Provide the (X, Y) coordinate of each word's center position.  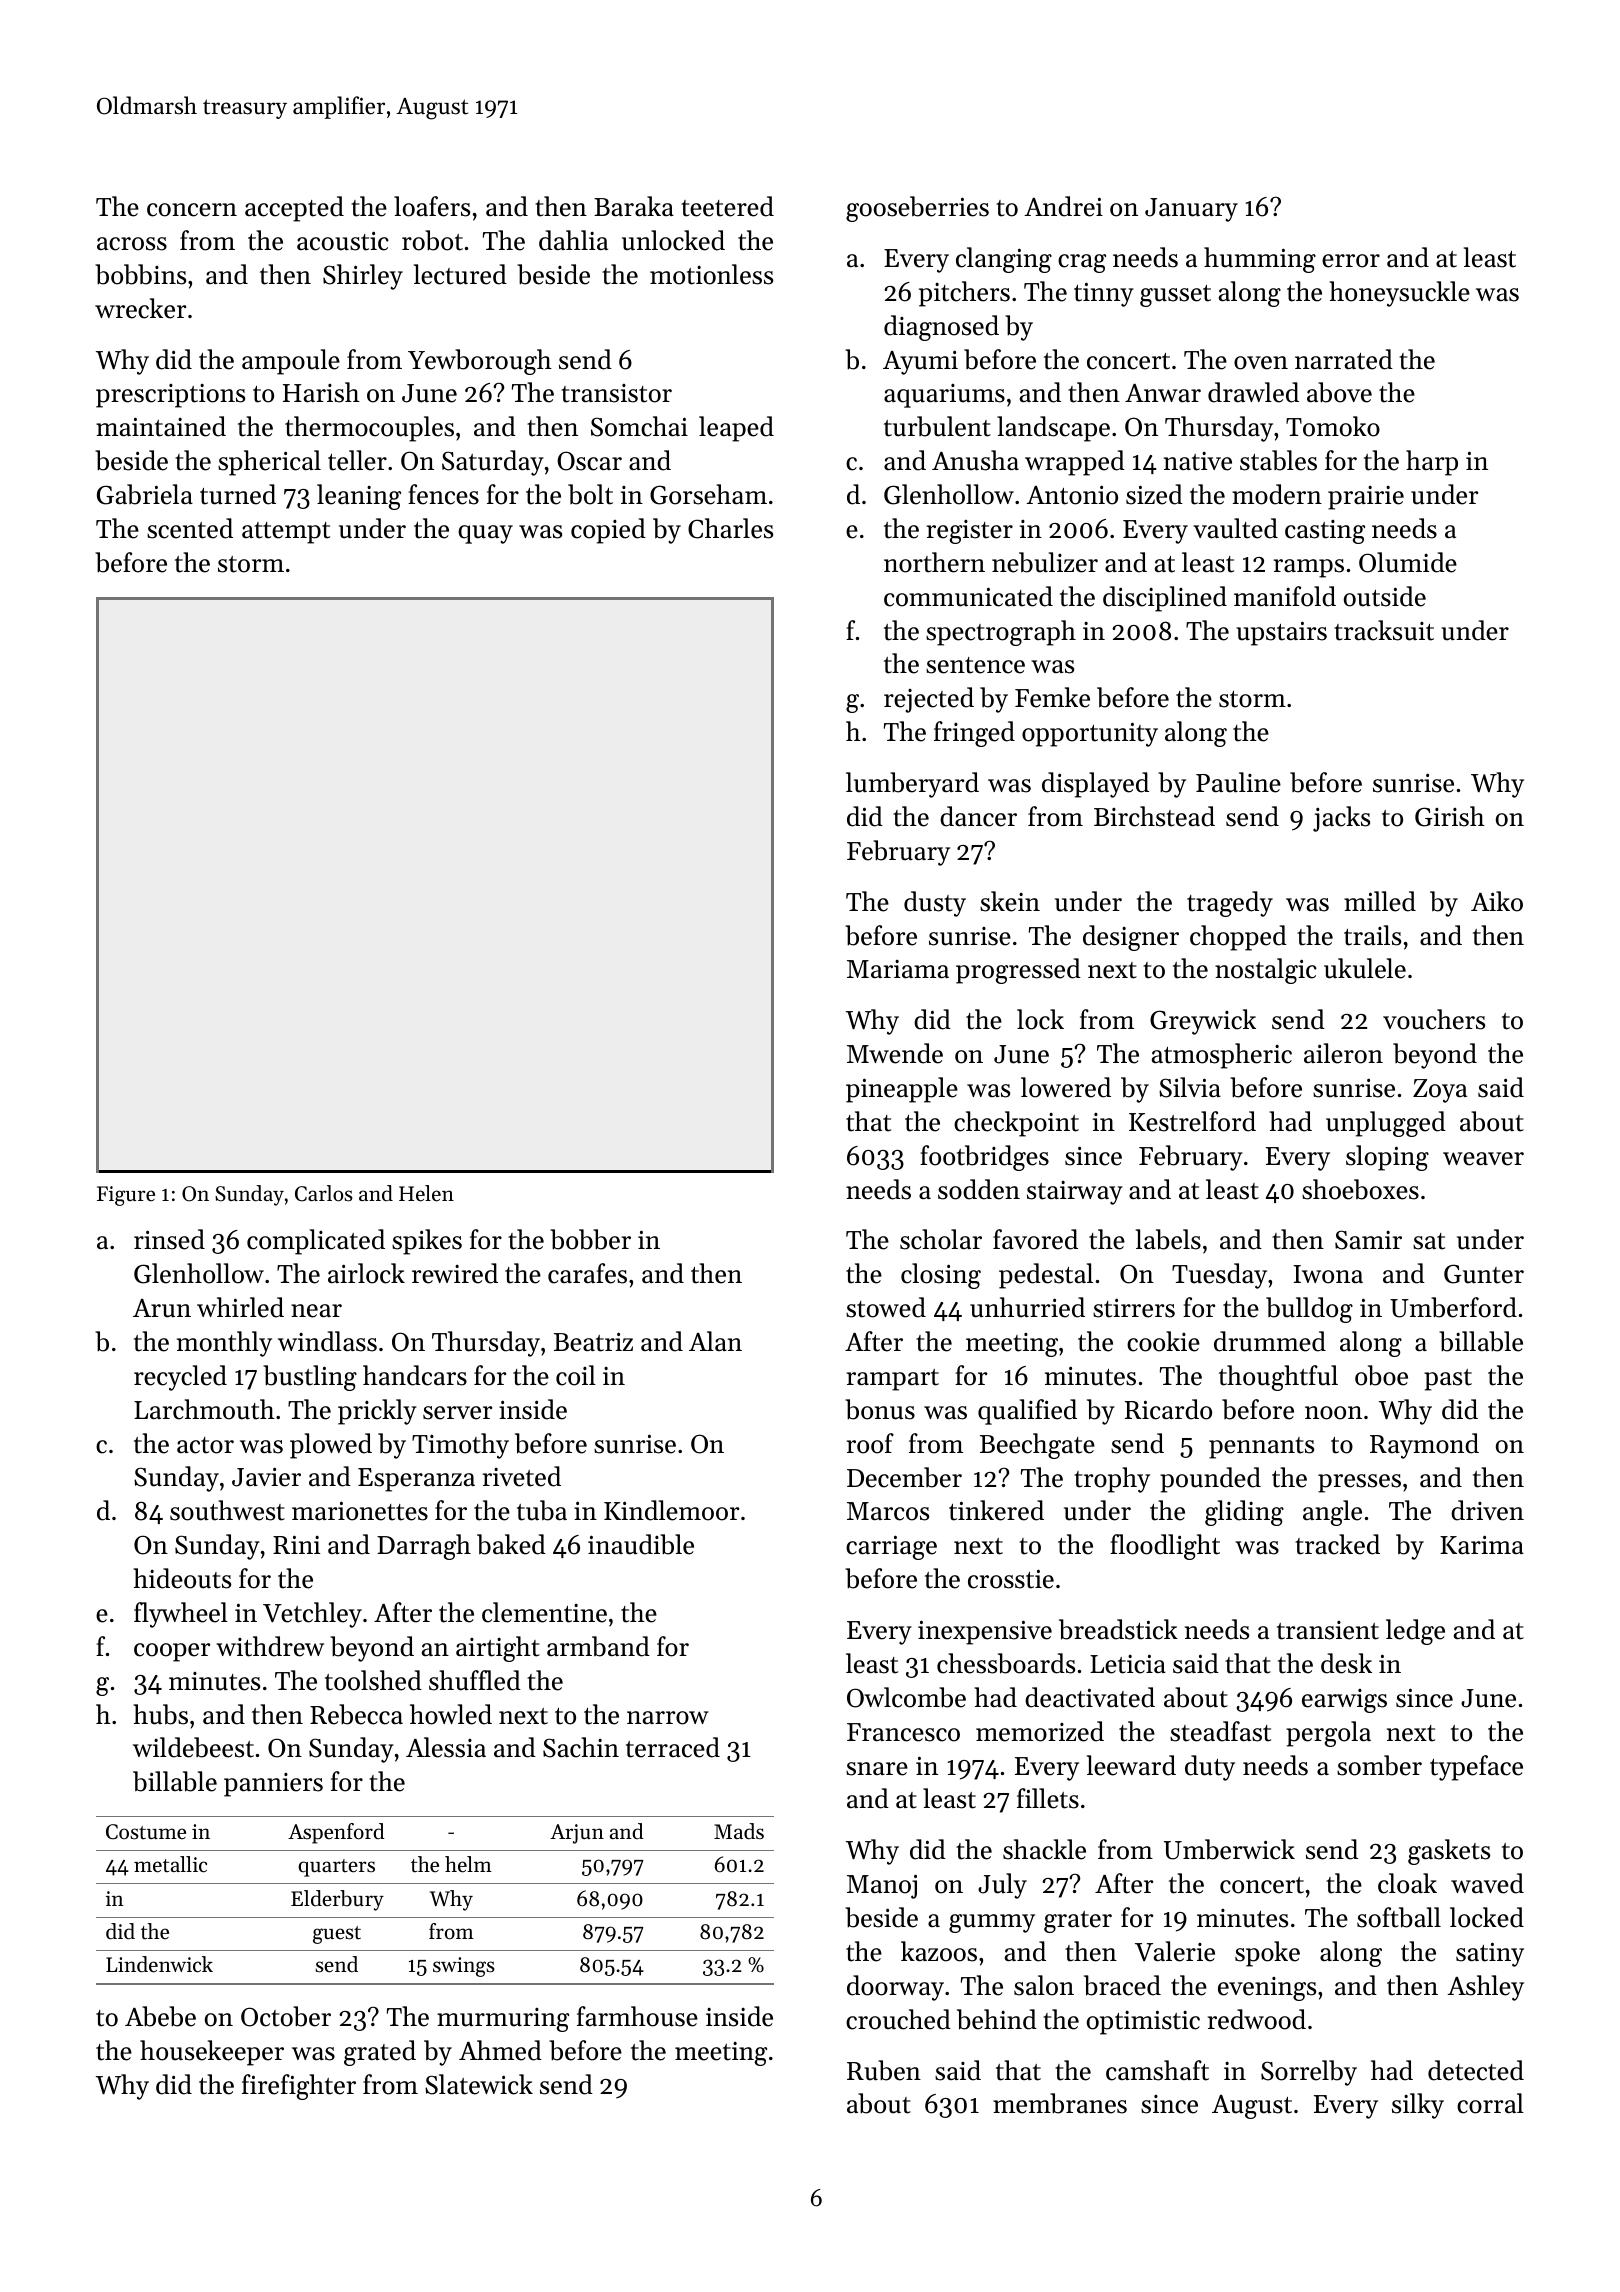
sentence (975, 665)
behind (997, 2019)
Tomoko (1333, 426)
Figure (126, 1196)
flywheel (181, 1615)
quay (485, 534)
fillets (1048, 1798)
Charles (730, 528)
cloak (1407, 1883)
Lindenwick (159, 1964)
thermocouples (369, 429)
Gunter (1484, 1274)
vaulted (1235, 528)
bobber (590, 1239)
